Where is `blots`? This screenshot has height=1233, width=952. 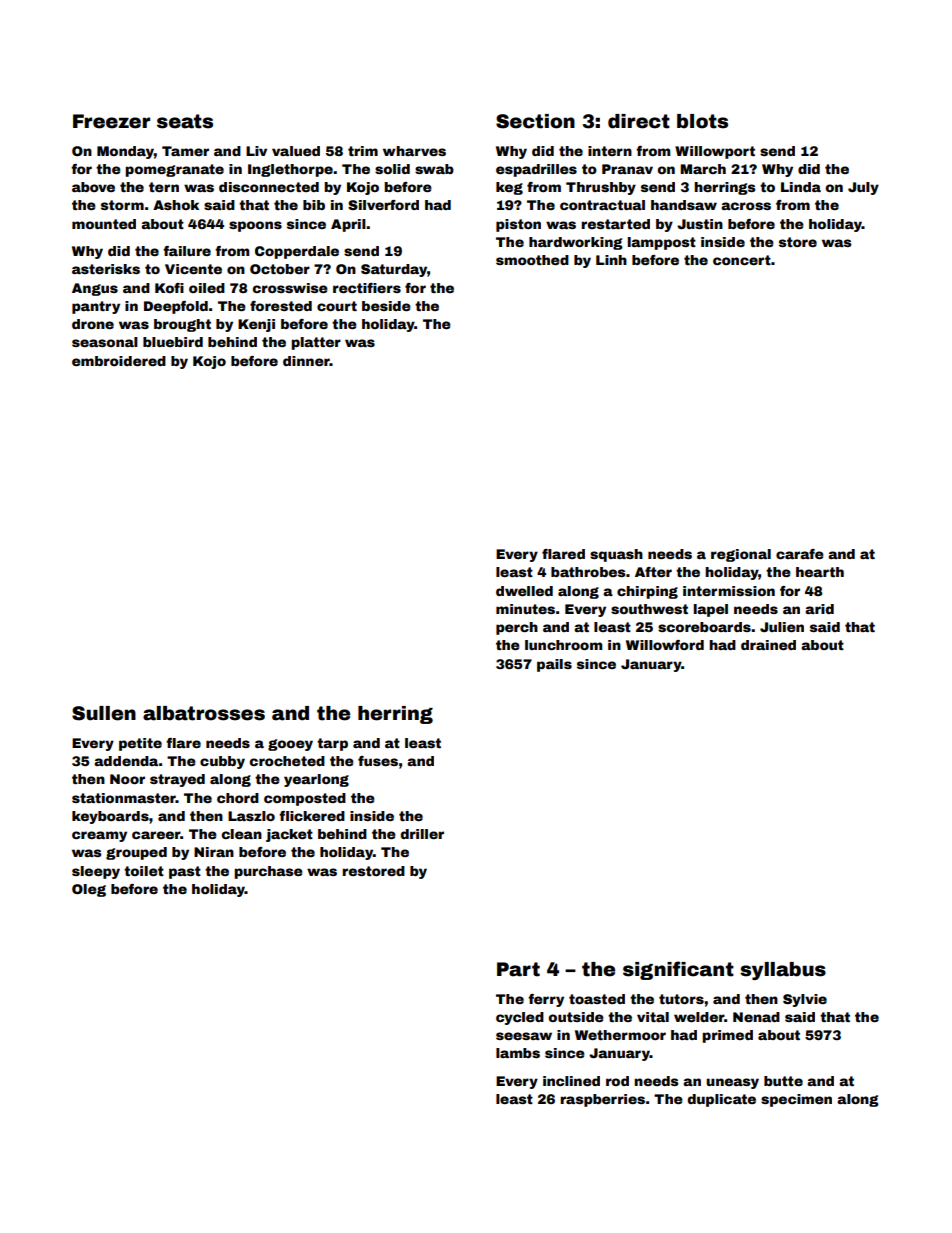 blots is located at coordinates (702, 121).
